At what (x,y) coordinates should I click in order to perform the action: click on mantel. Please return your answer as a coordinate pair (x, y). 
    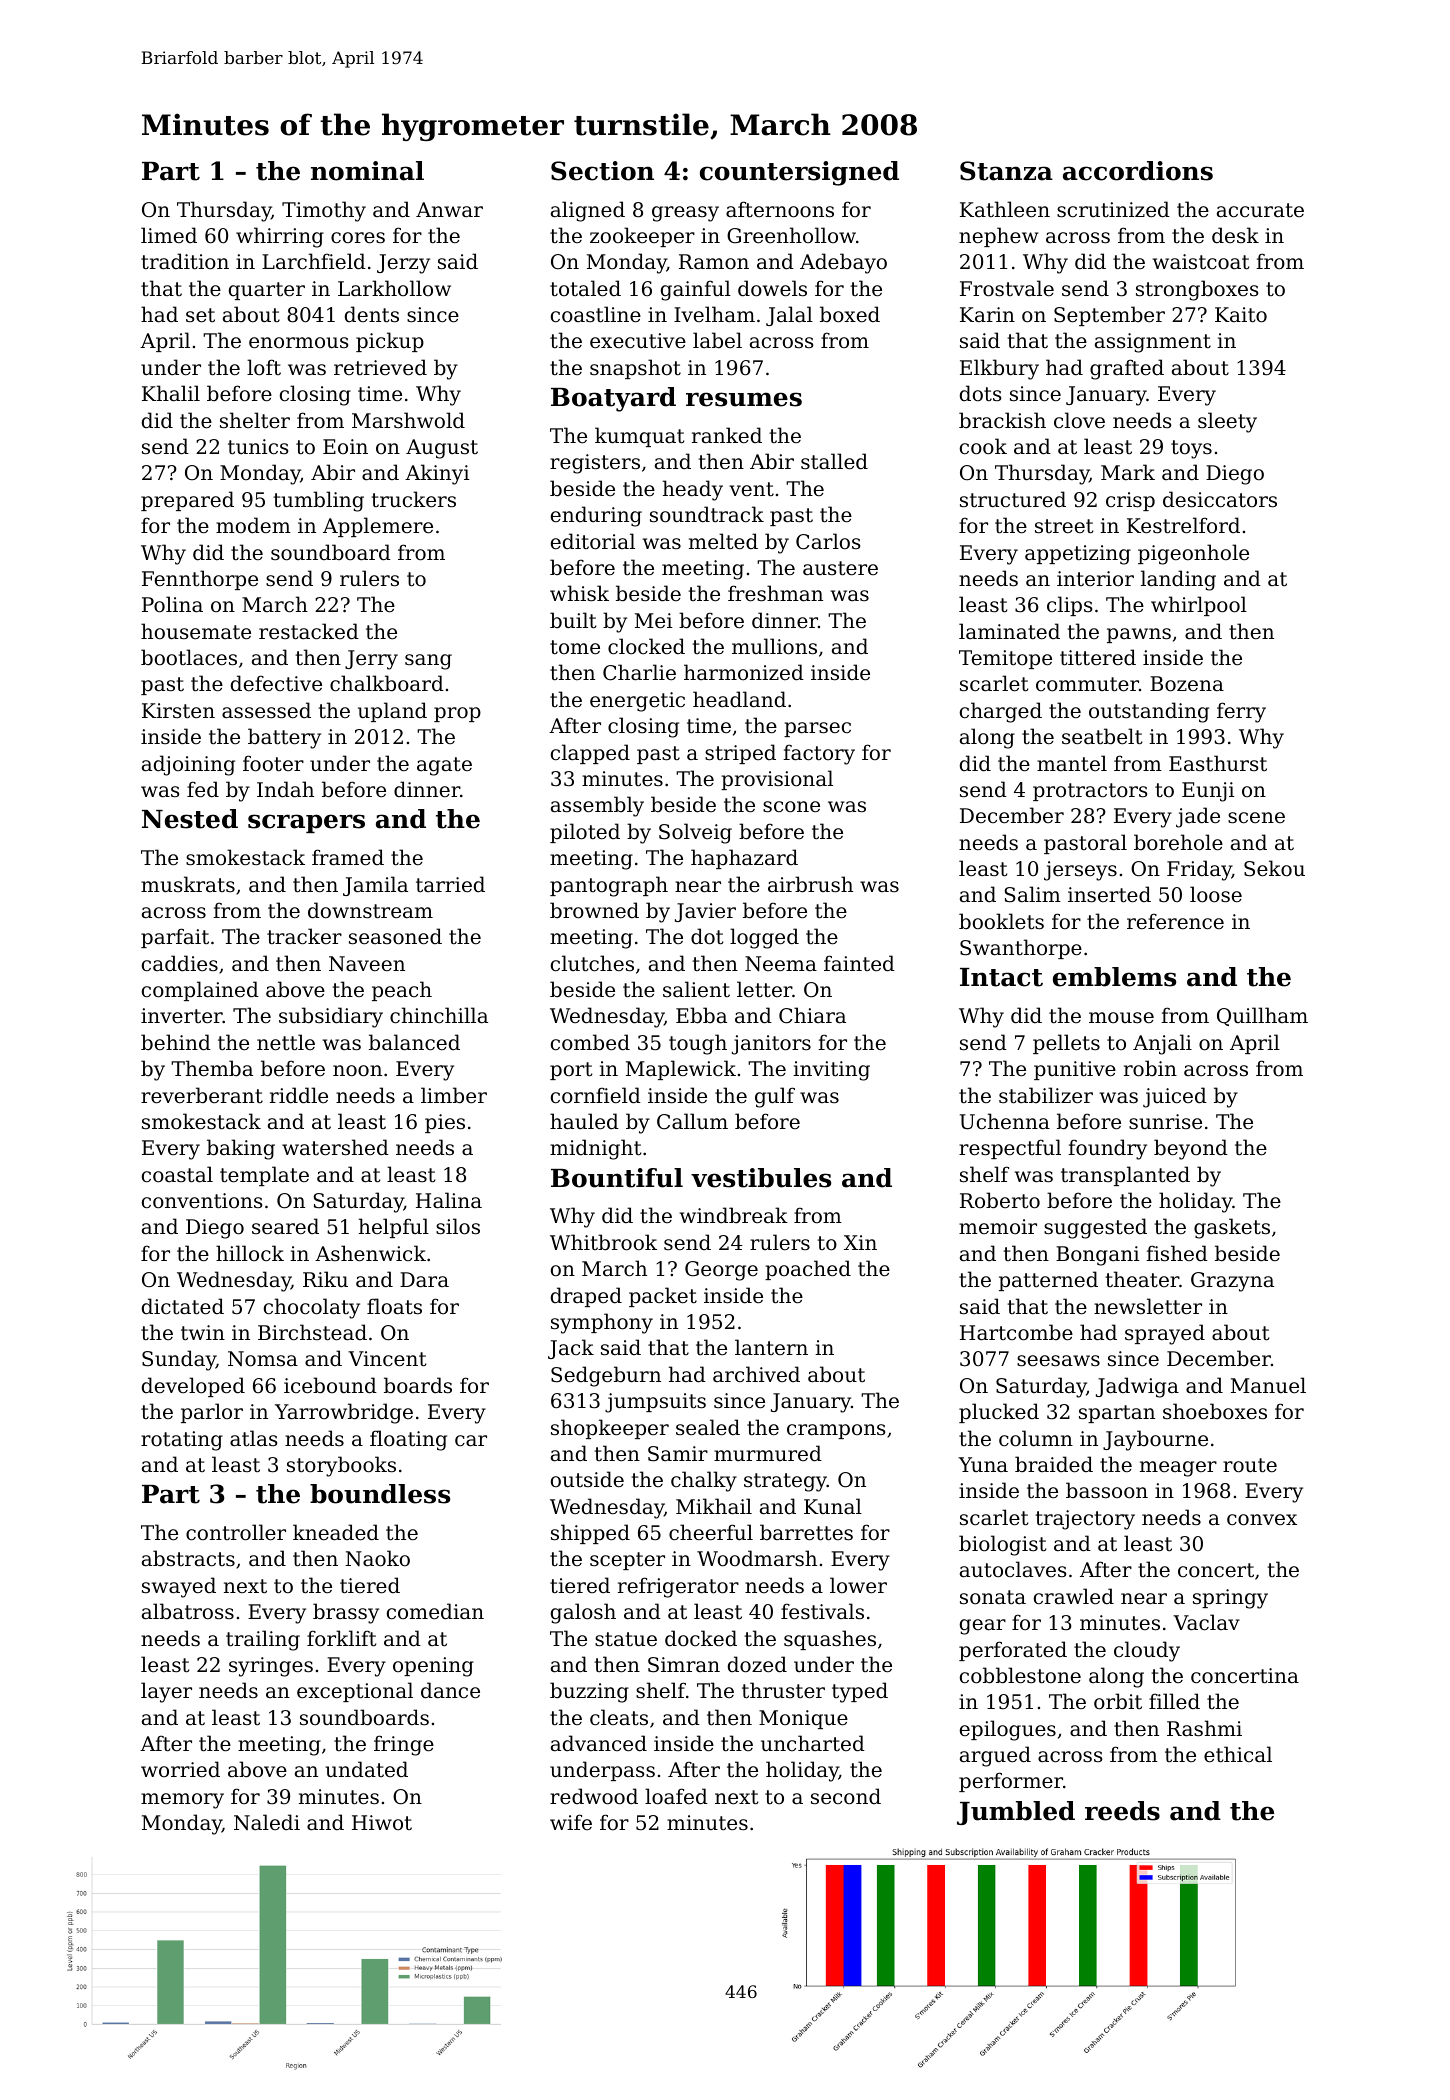
    Looking at the image, I should click on (1072, 763).
